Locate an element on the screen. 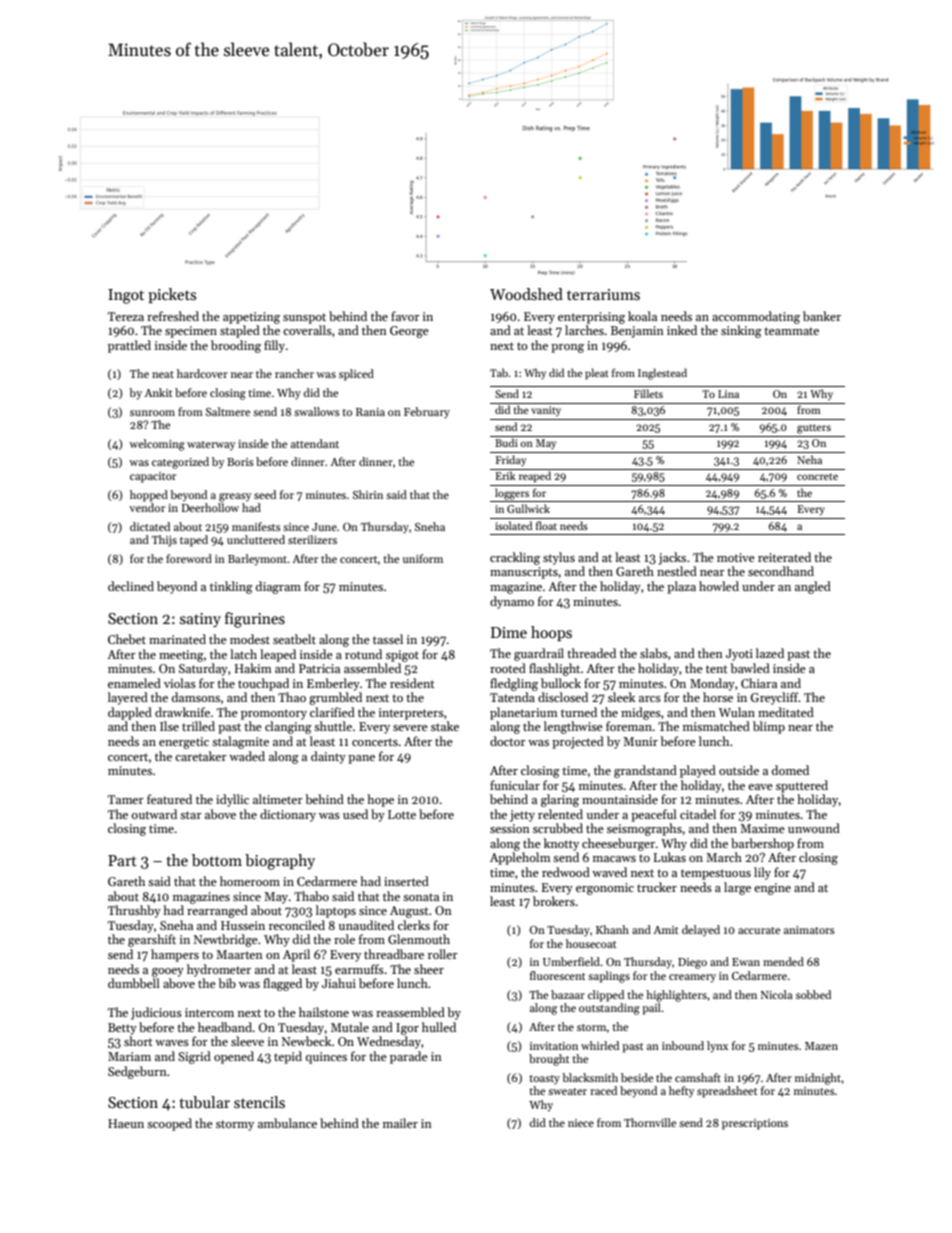  sonata is located at coordinates (421, 897).
